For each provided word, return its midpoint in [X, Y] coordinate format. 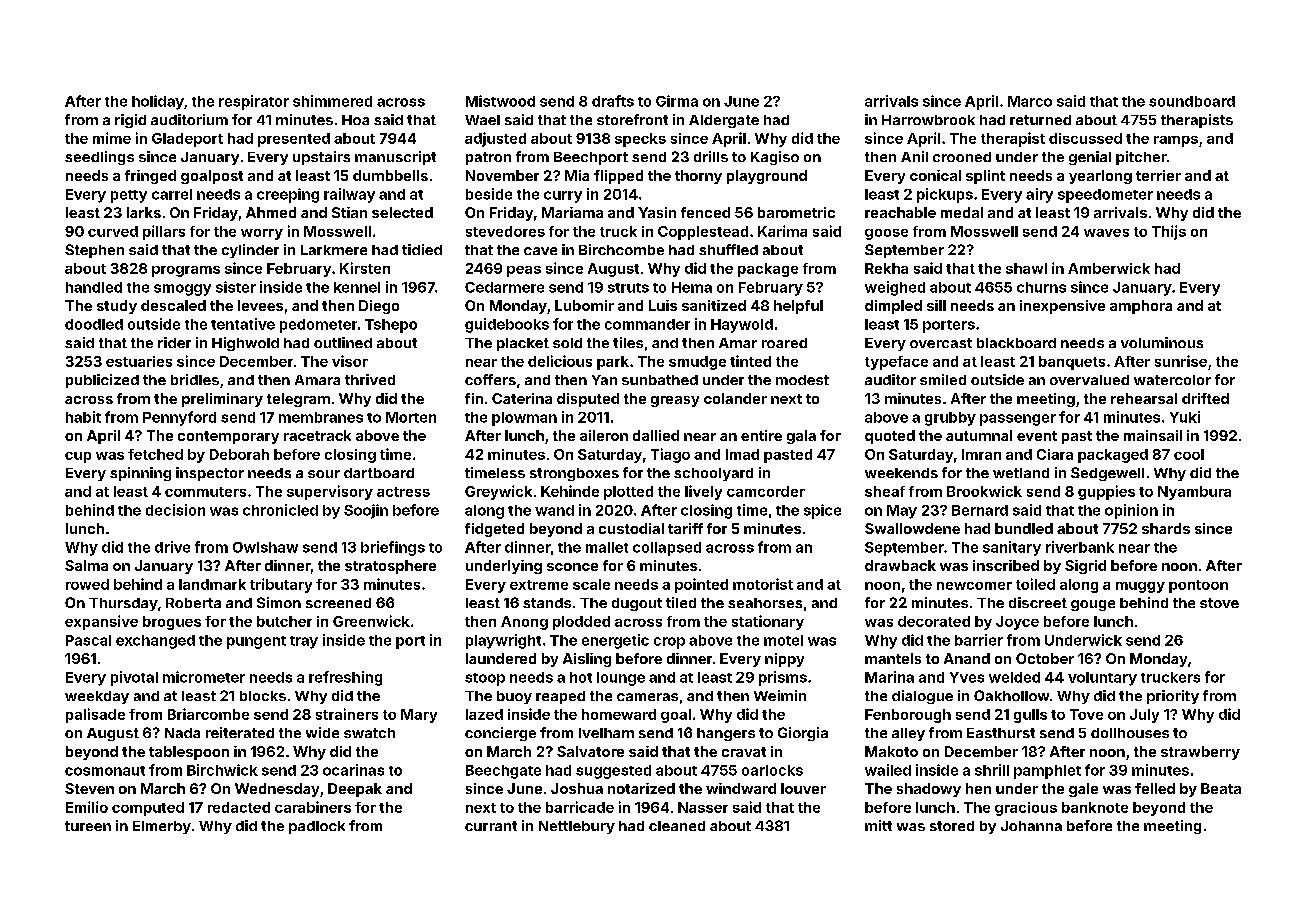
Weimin [780, 695]
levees [260, 305]
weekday [97, 697]
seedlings [99, 158]
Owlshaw [265, 547]
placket [523, 344]
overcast [941, 343]
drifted [1205, 398]
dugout [637, 604]
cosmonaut [105, 771]
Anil [914, 156]
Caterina [522, 398]
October [1045, 658]
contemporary [228, 437]
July [1144, 716]
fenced [705, 212]
